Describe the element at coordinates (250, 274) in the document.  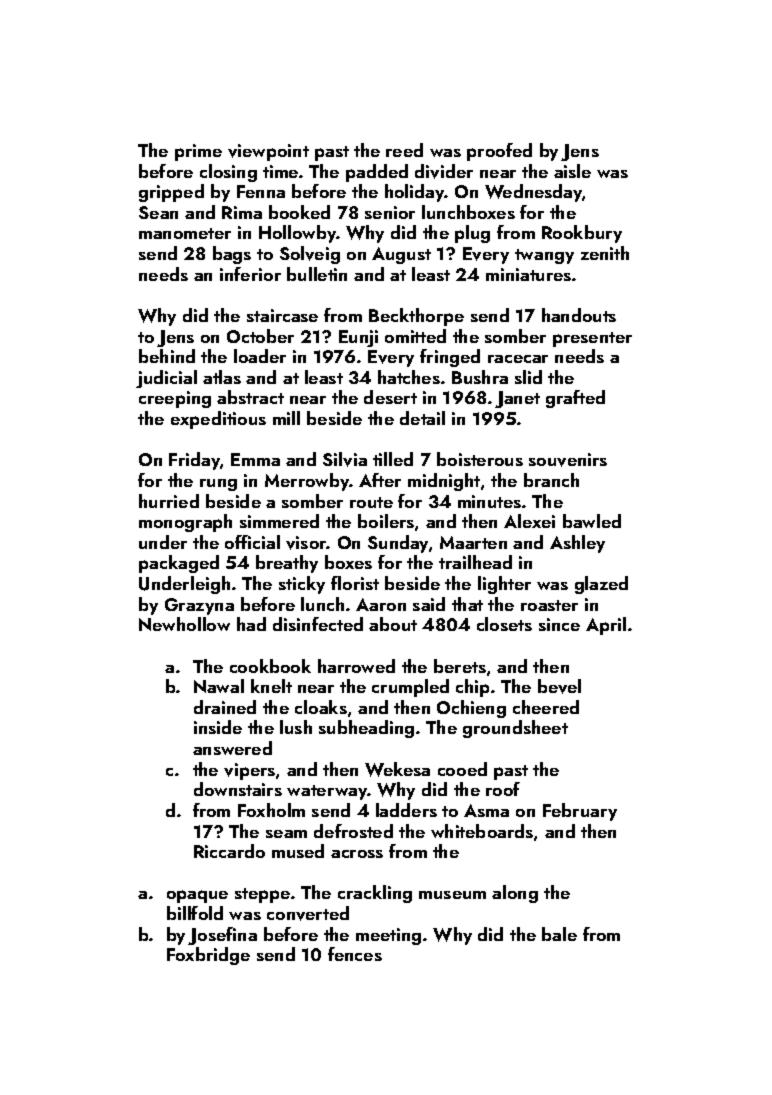
I see `inferior` at that location.
